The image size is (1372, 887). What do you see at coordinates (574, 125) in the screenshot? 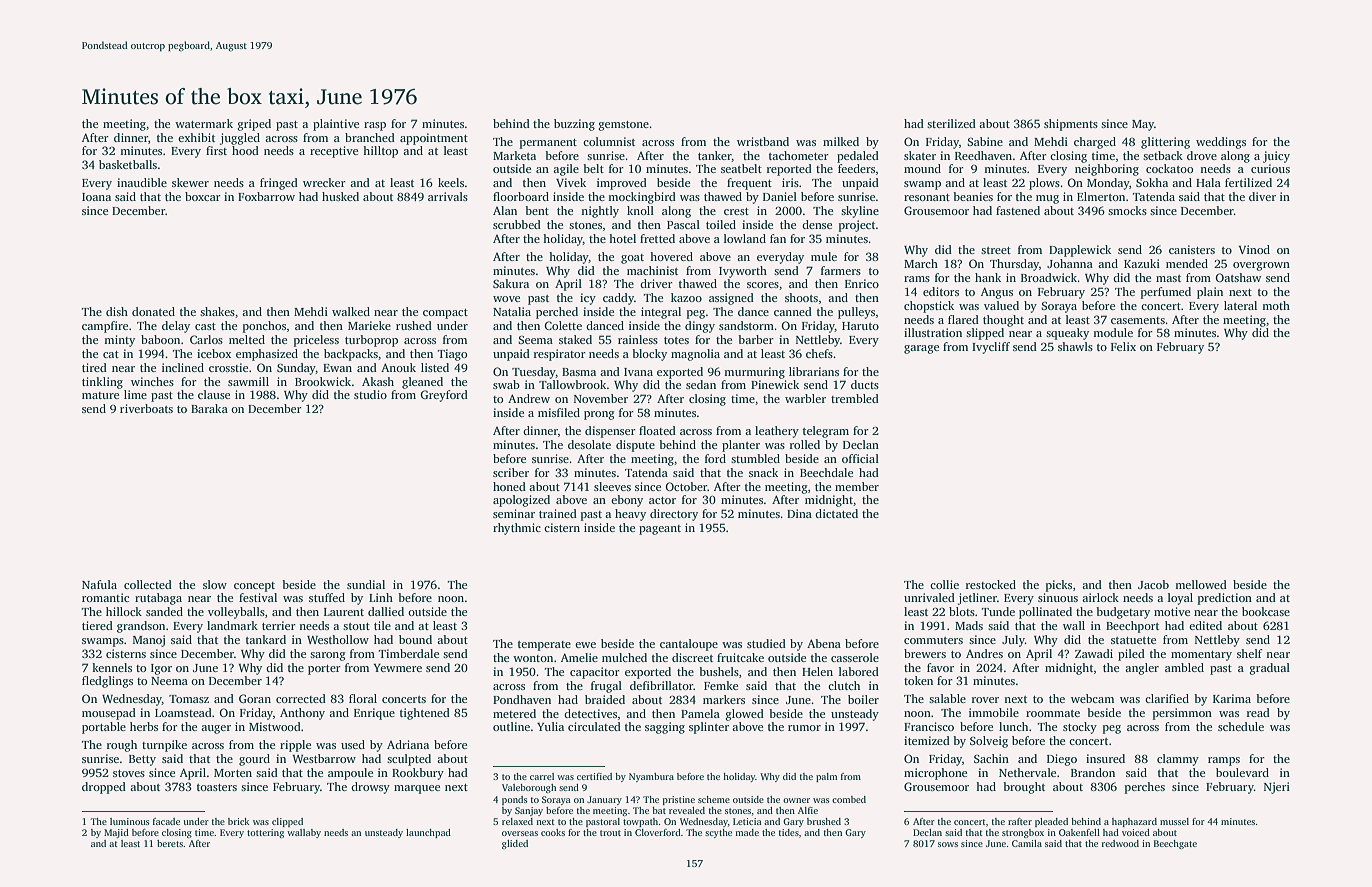
I see `buzzing` at bounding box center [574, 125].
